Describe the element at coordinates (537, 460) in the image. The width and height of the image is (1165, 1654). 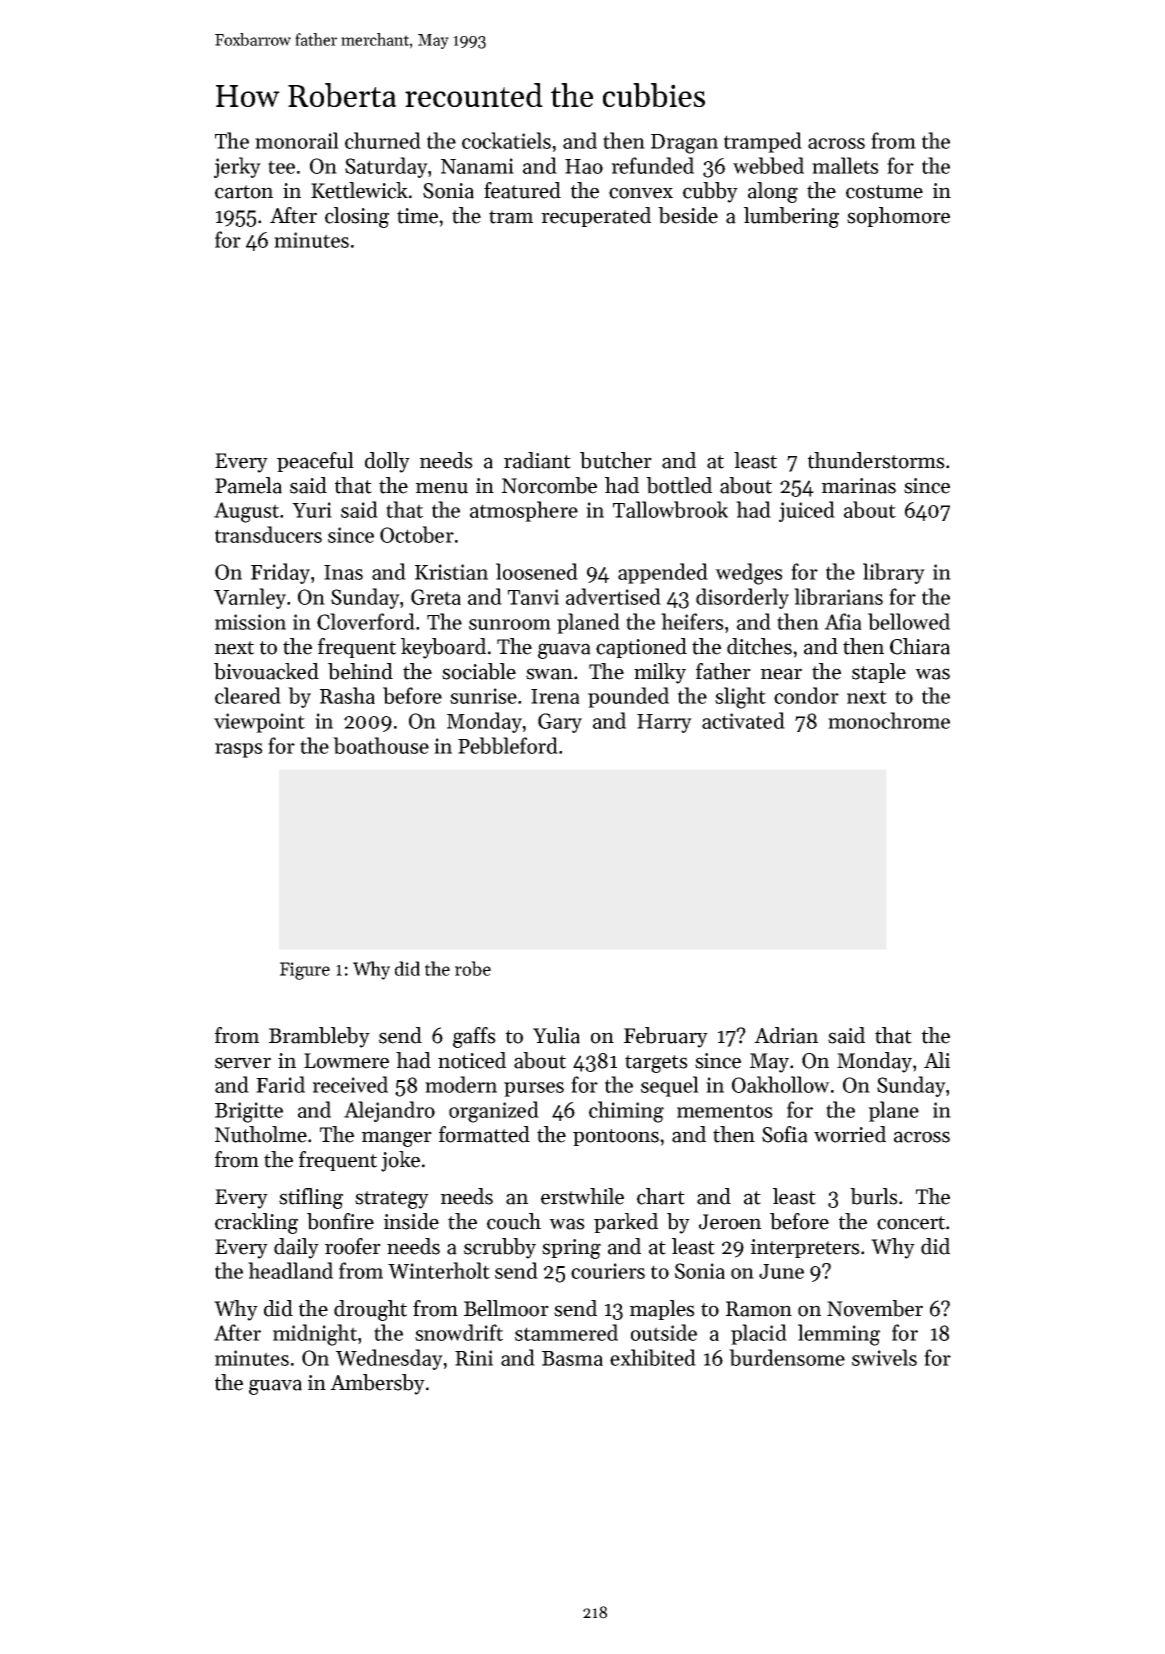
I see `radiant` at that location.
